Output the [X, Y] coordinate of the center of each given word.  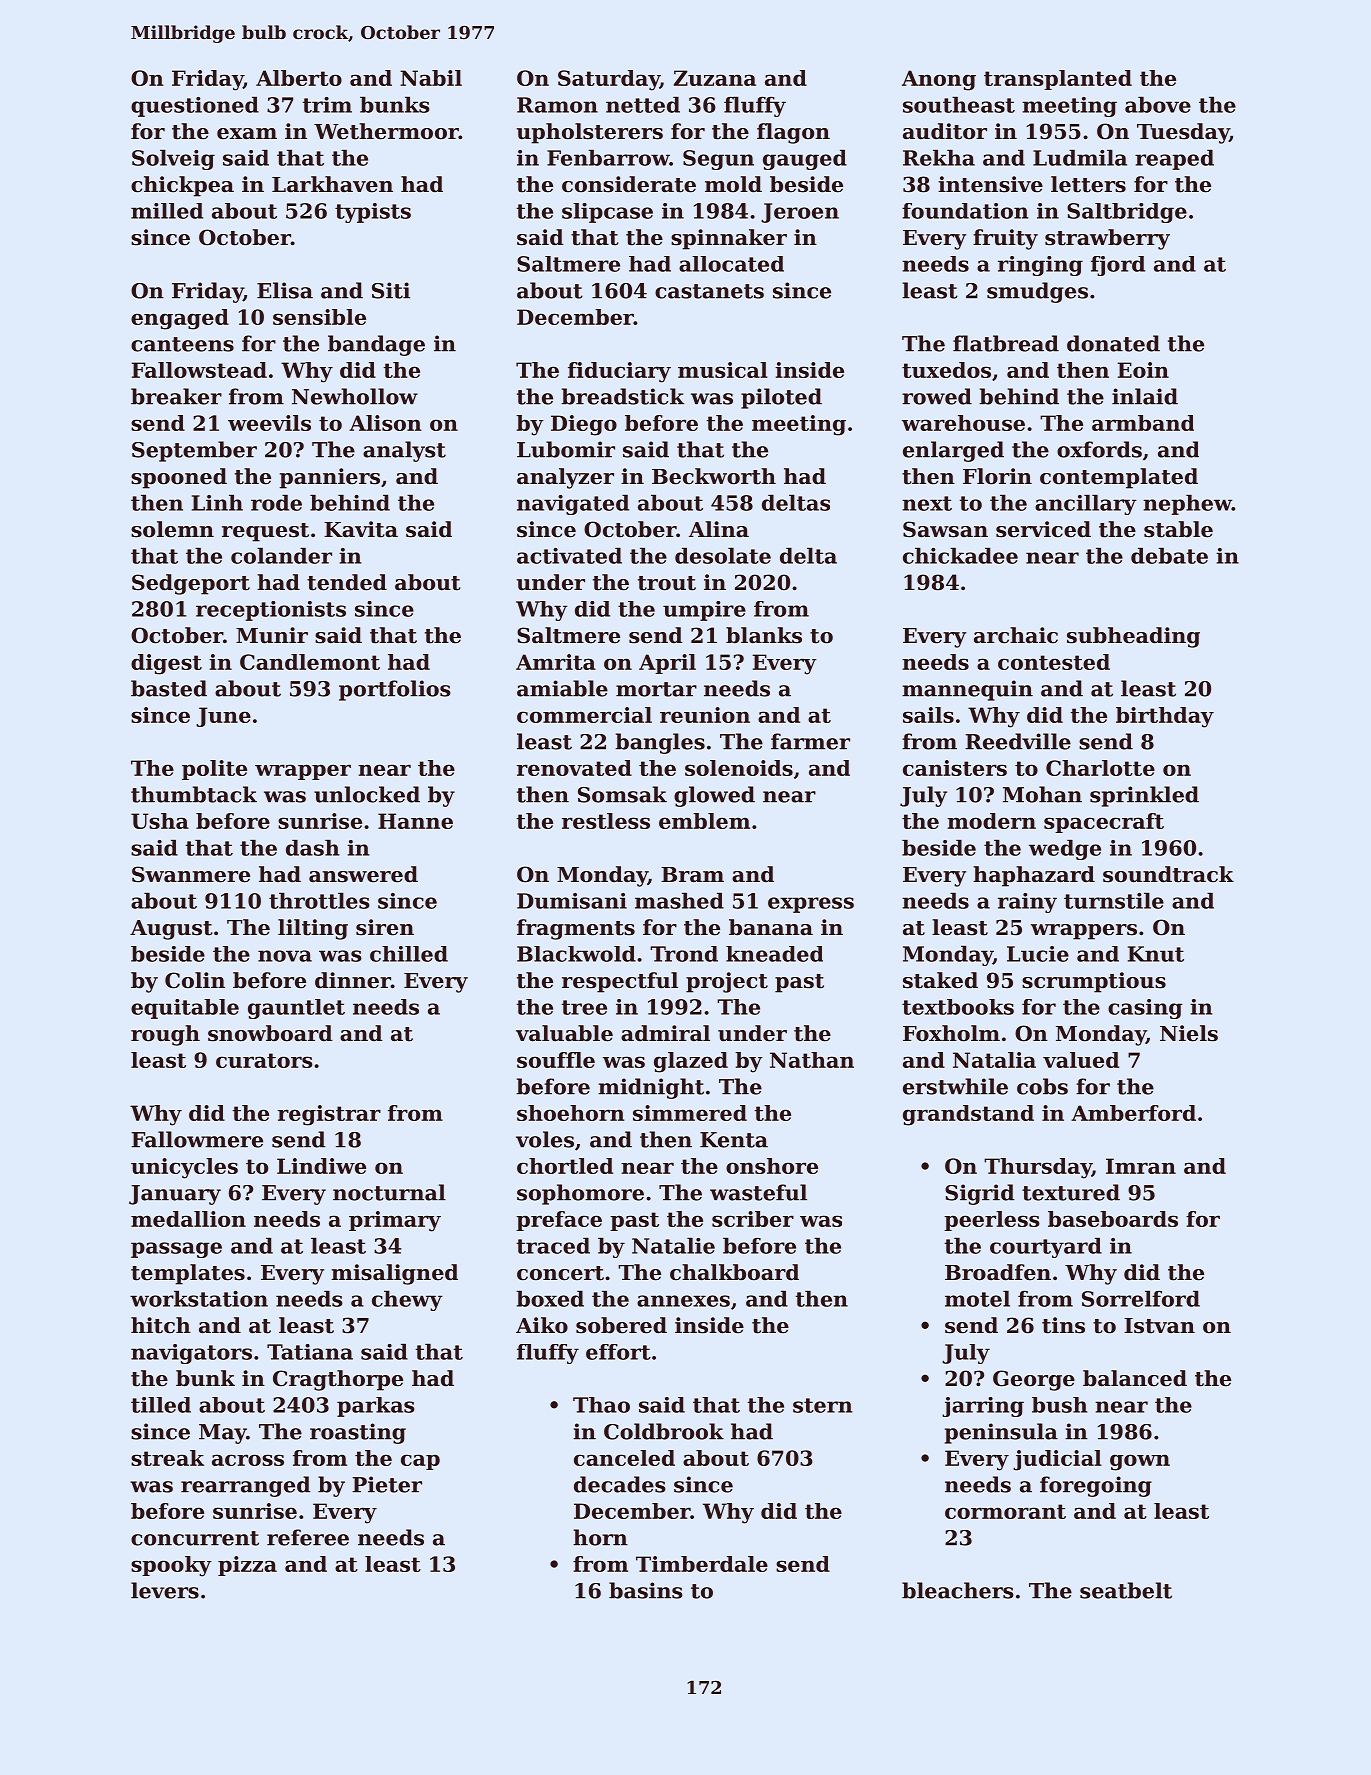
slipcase [607, 213]
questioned [195, 106]
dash [312, 847]
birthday [1165, 717]
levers [165, 1590]
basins [646, 1590]
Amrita [556, 662]
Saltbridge [1127, 213]
